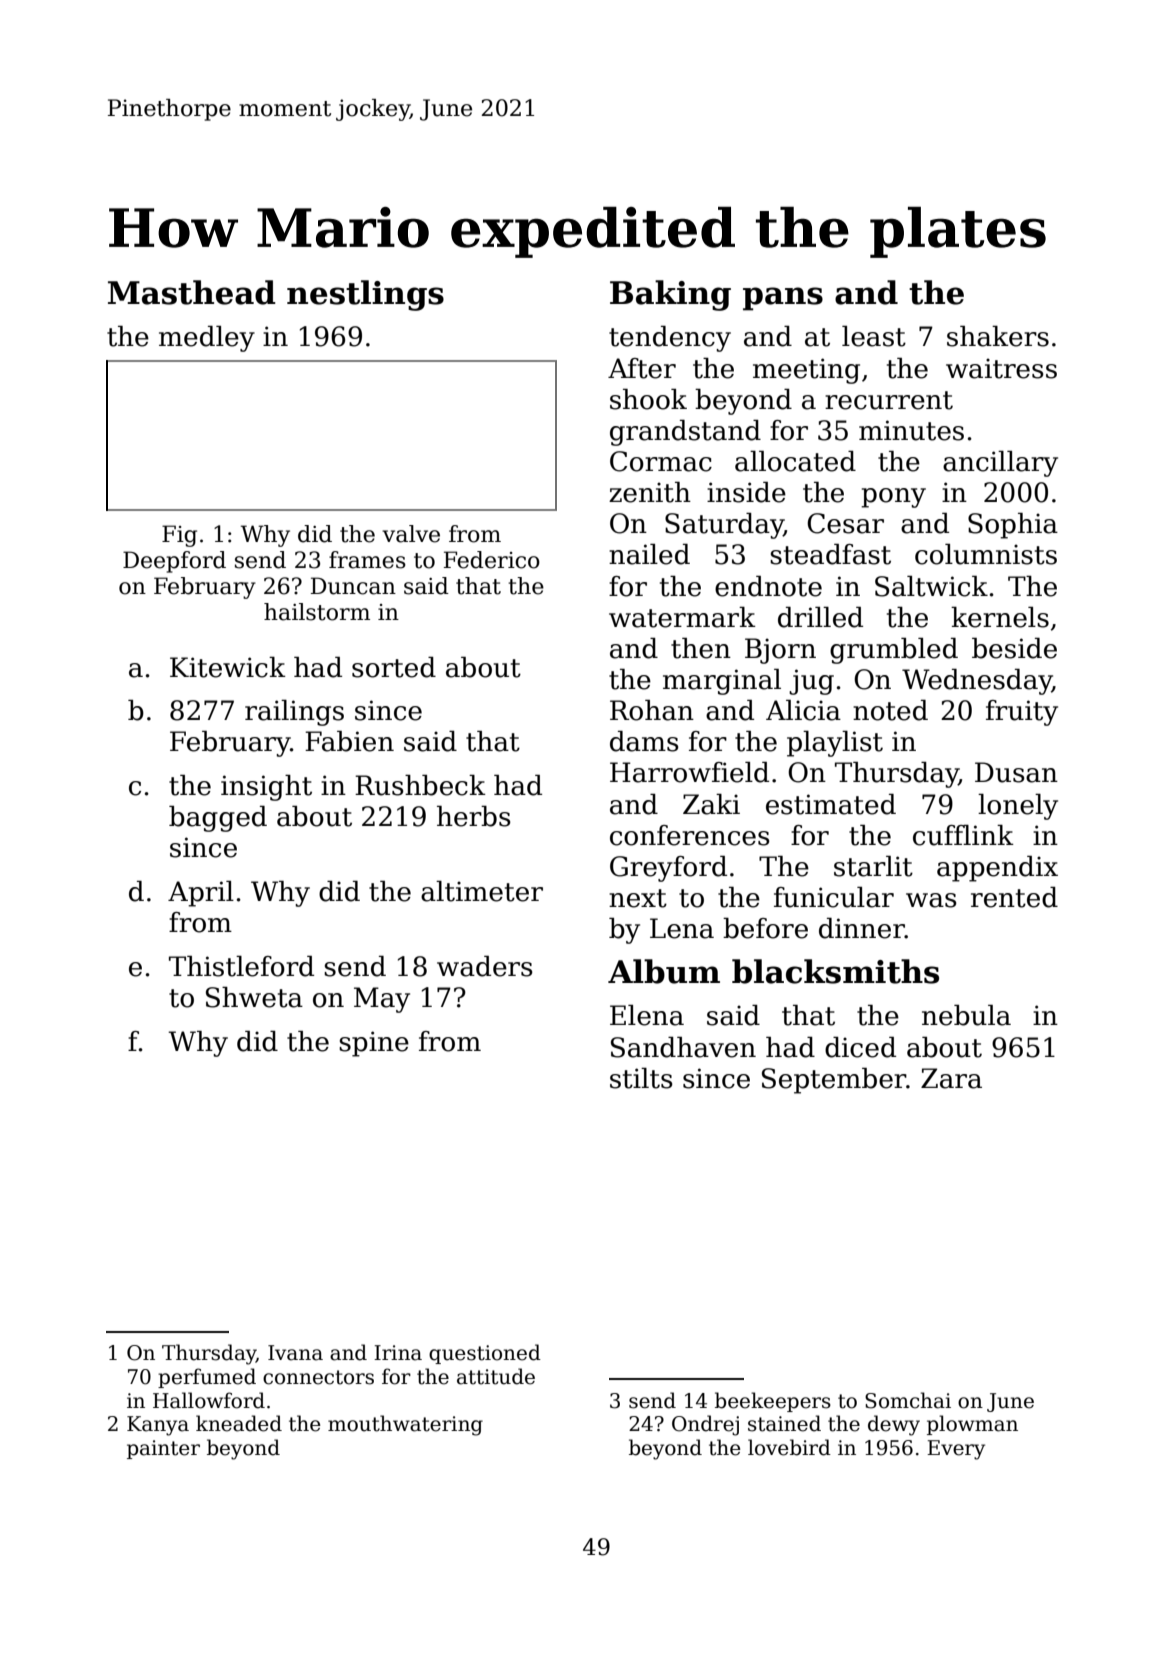  I want to click on sorted, so click(394, 667).
